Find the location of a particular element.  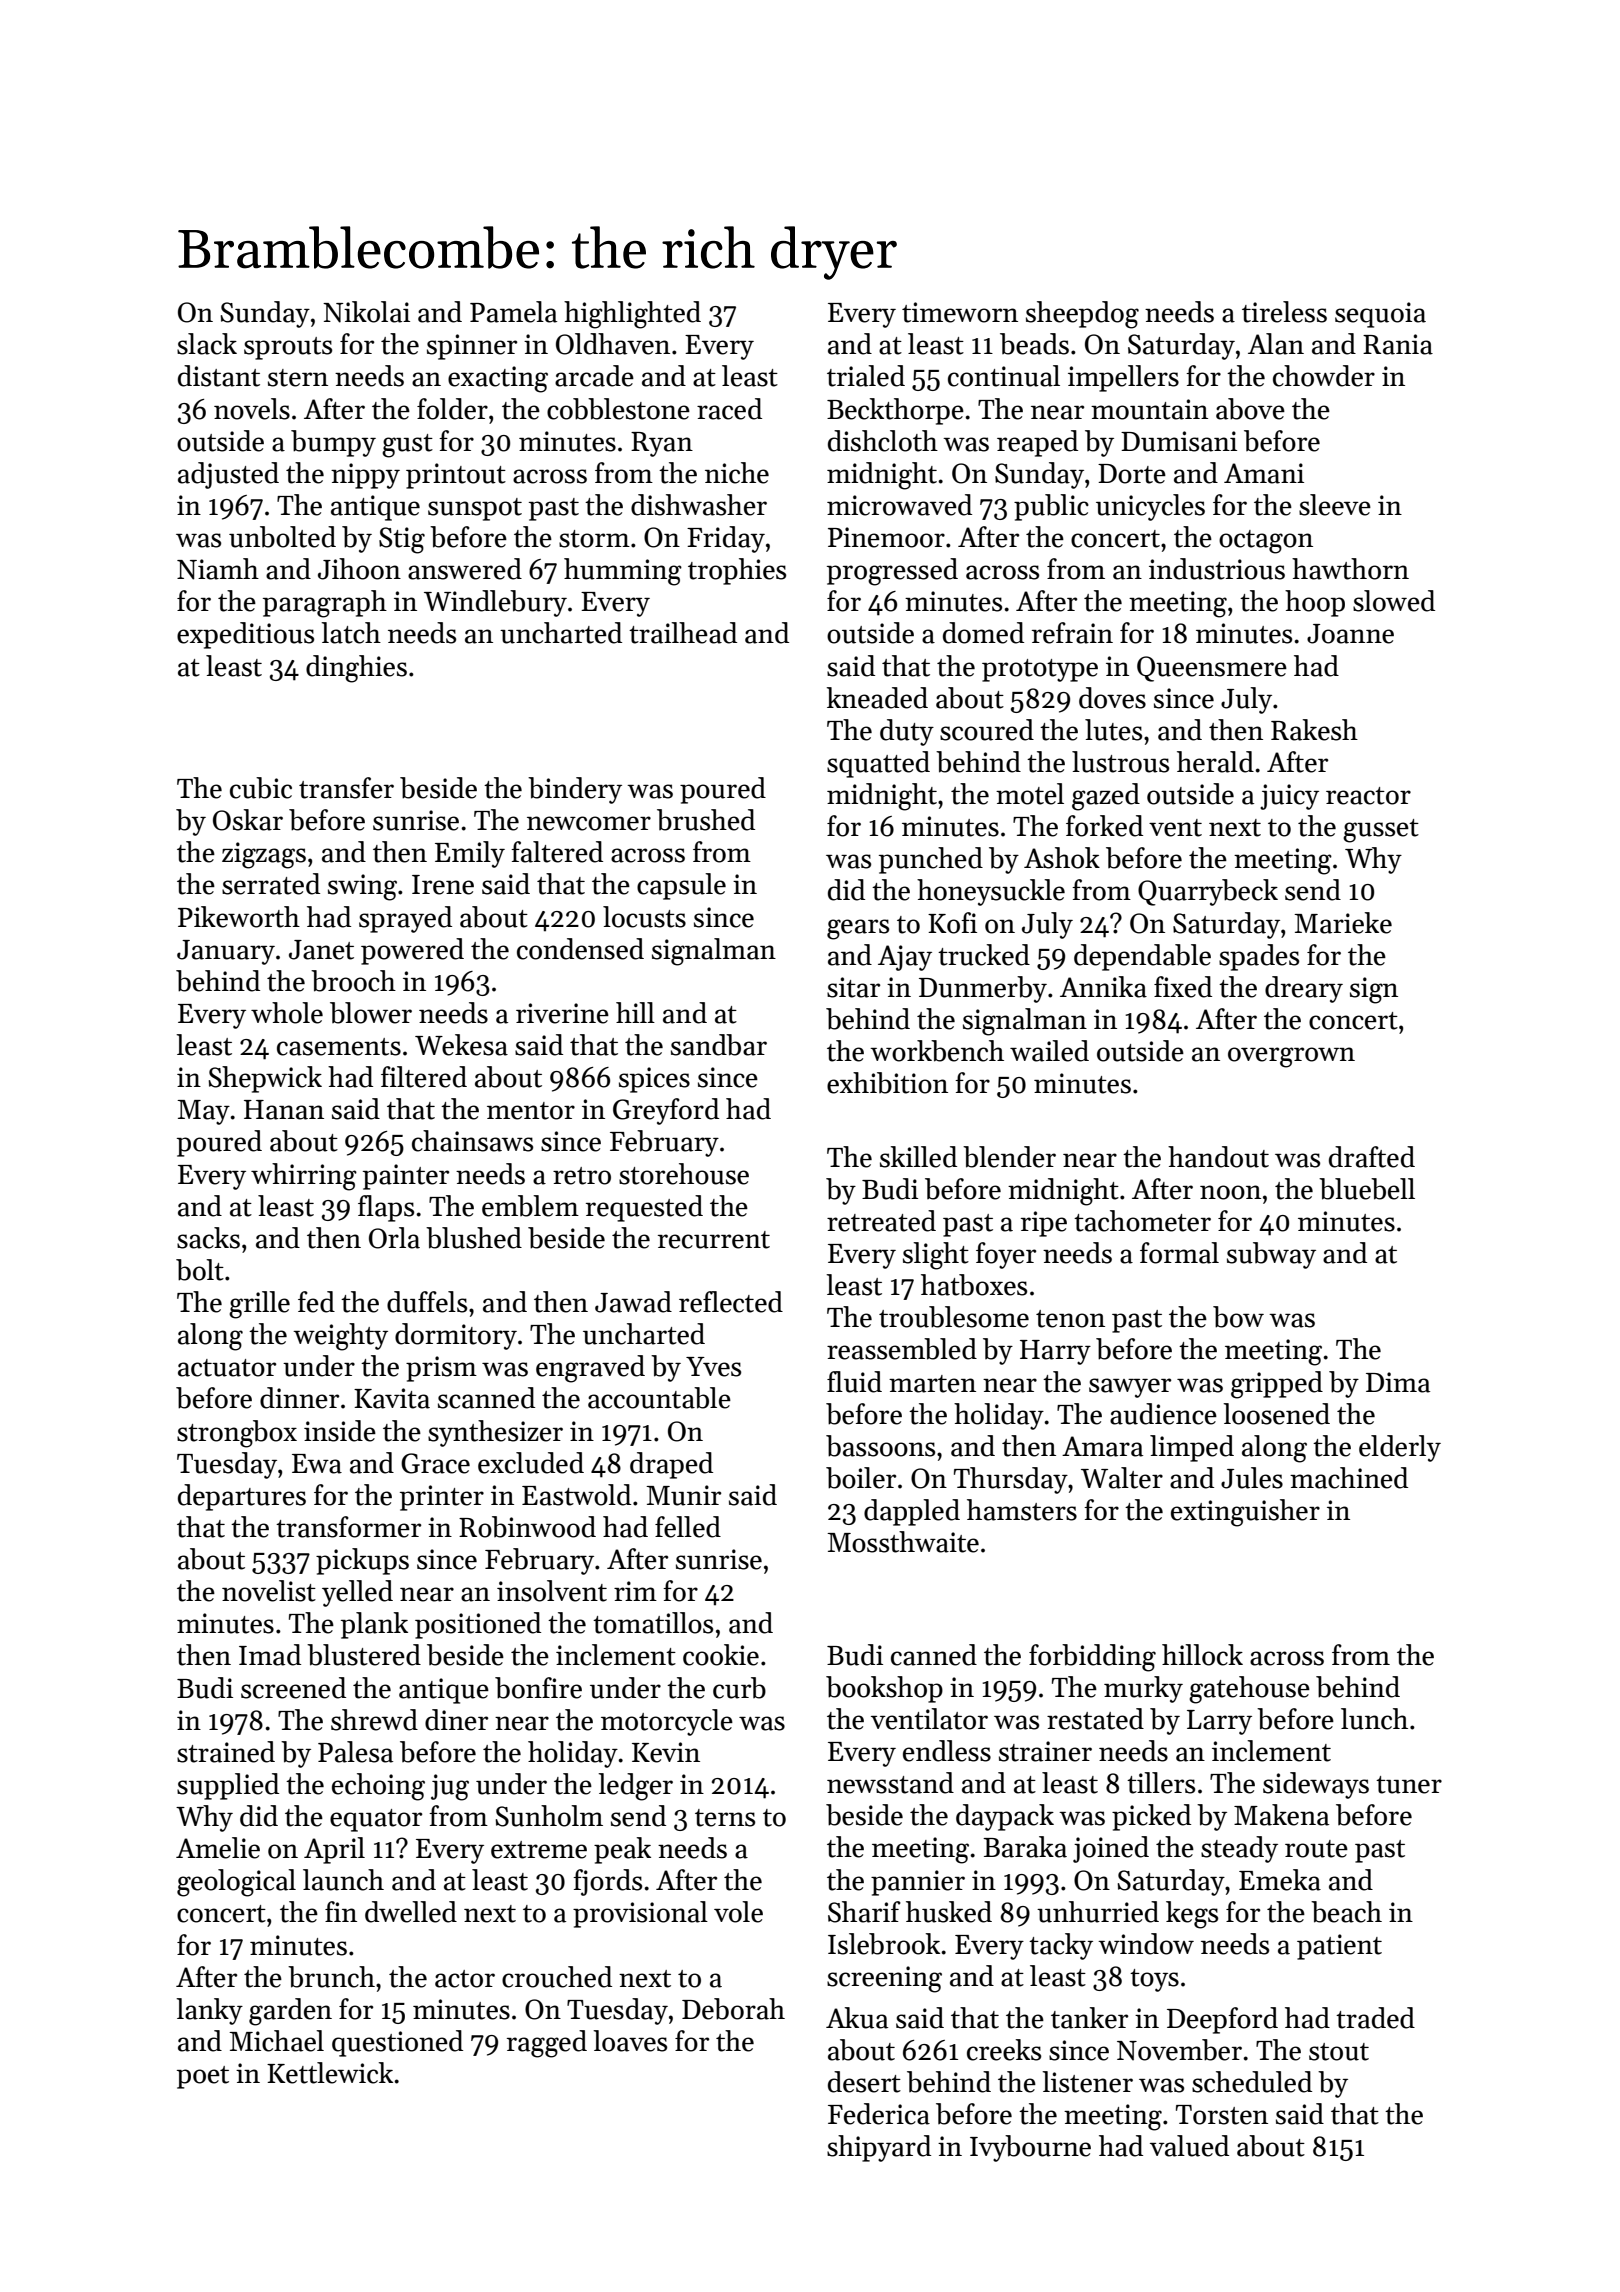

Rakesh is located at coordinates (1314, 730).
